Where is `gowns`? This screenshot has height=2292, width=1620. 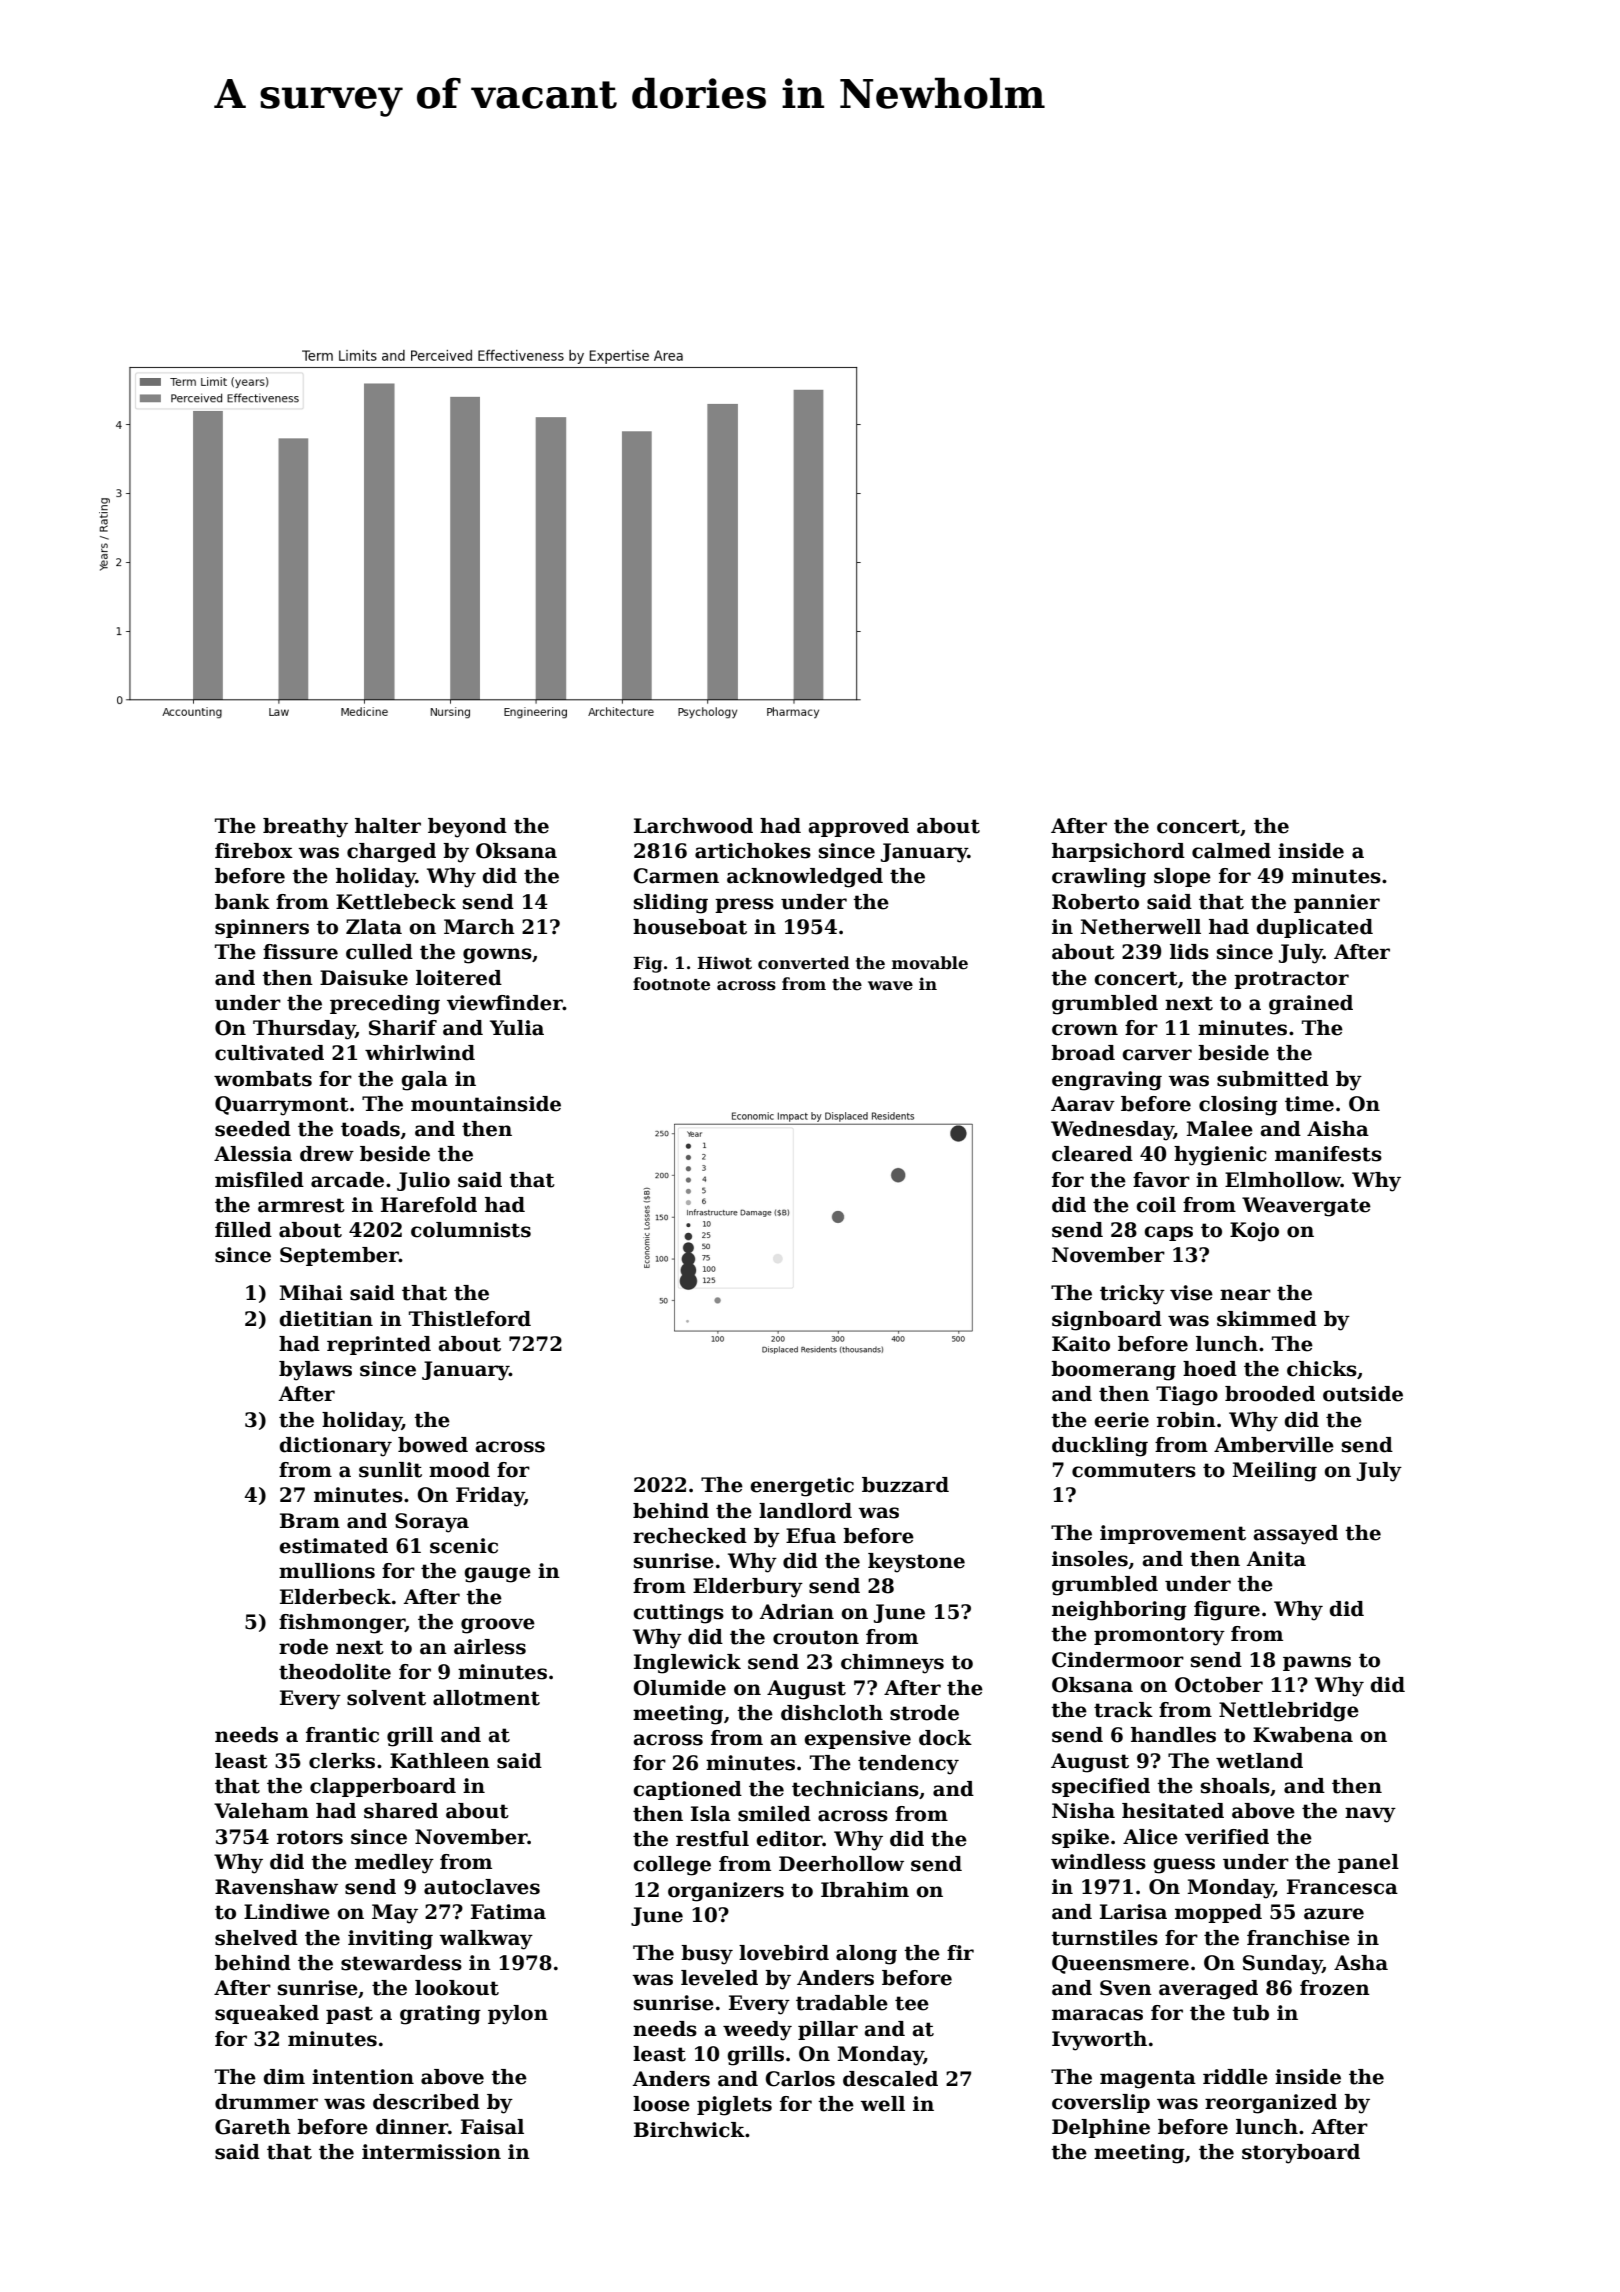 gowns is located at coordinates (497, 956).
